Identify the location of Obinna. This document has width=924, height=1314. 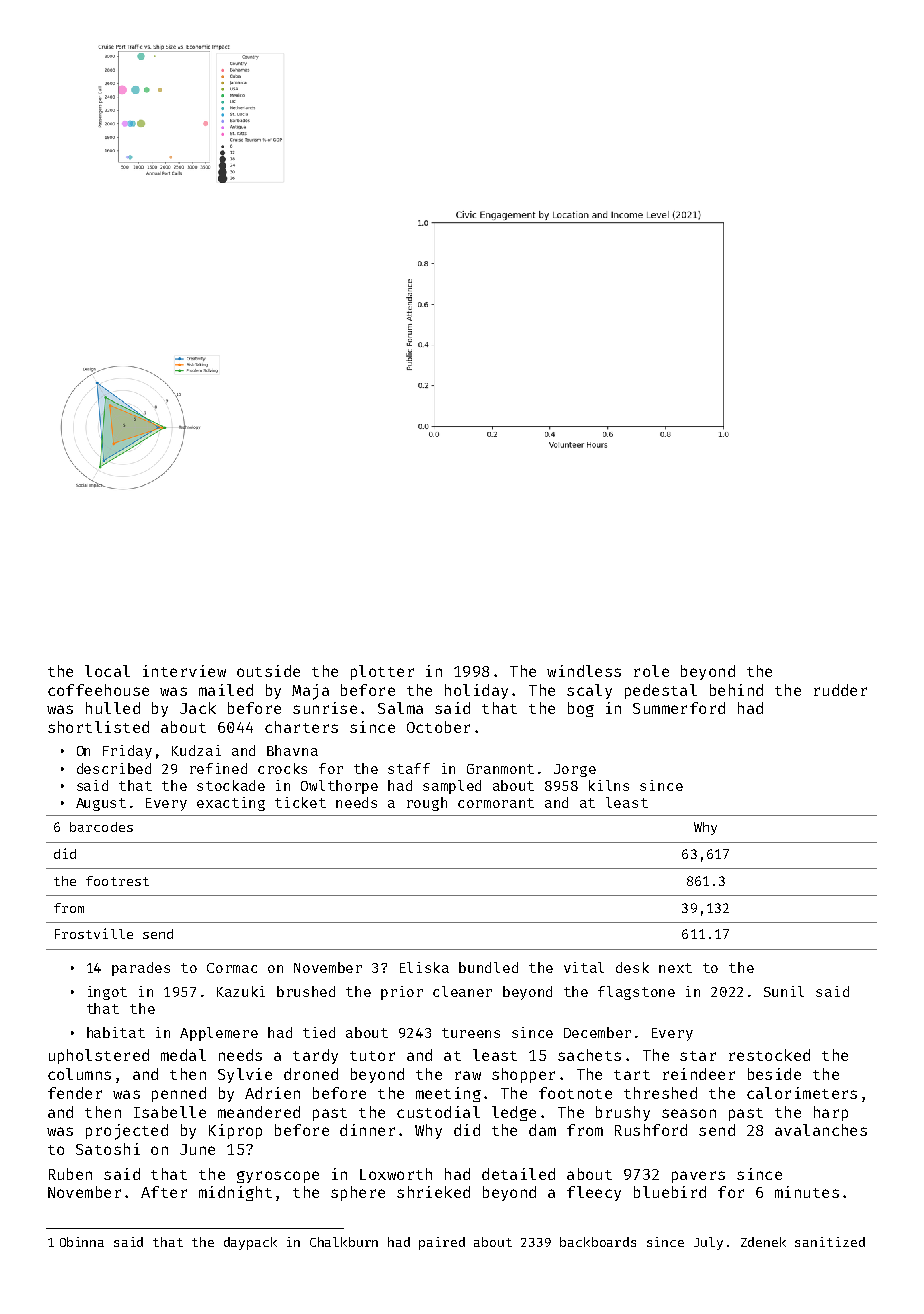
(82, 1242).
